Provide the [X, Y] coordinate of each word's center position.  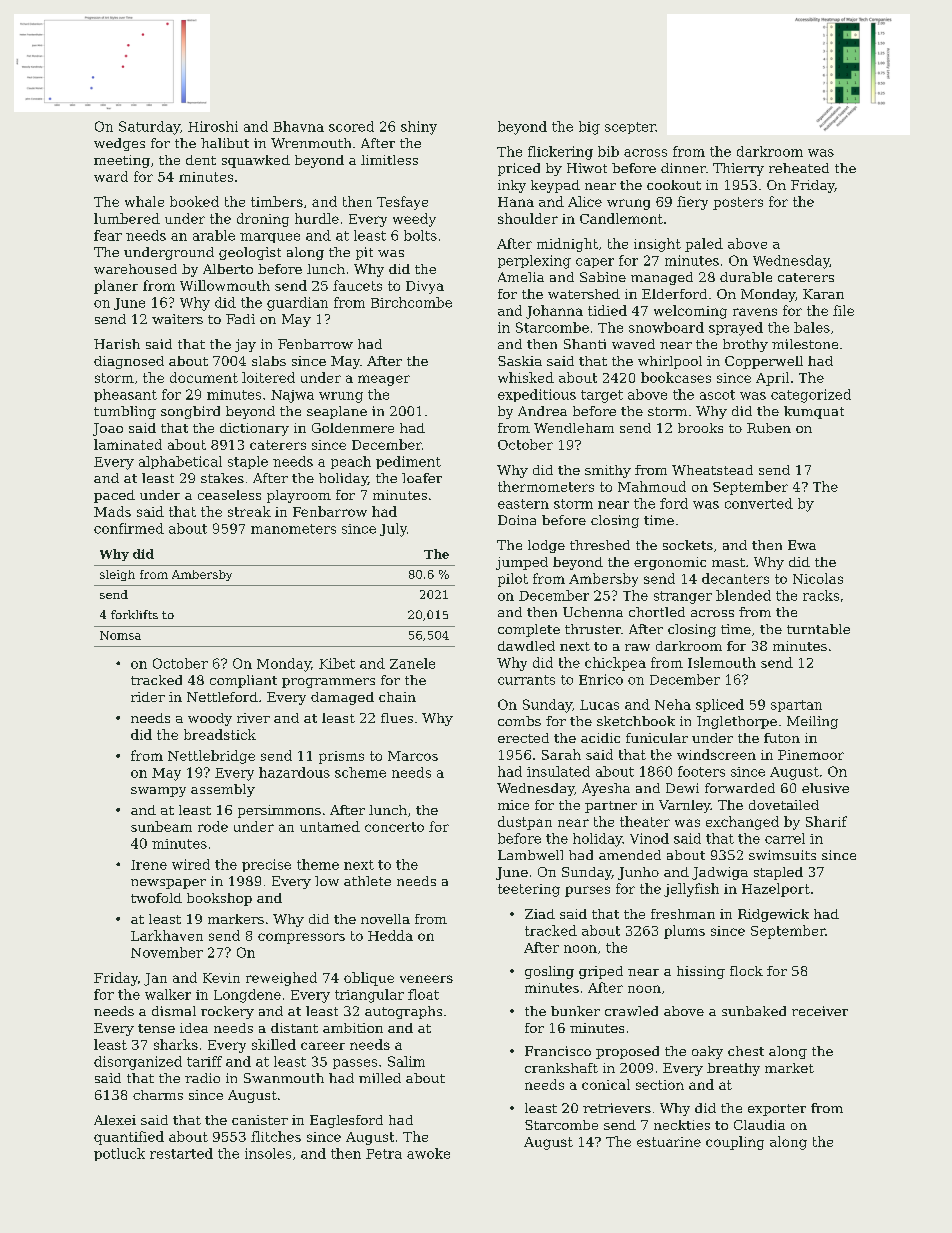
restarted [181, 1153]
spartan [796, 706]
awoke [428, 1153]
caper [595, 263]
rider [148, 697]
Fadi [240, 319]
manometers [293, 529]
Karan [823, 294]
